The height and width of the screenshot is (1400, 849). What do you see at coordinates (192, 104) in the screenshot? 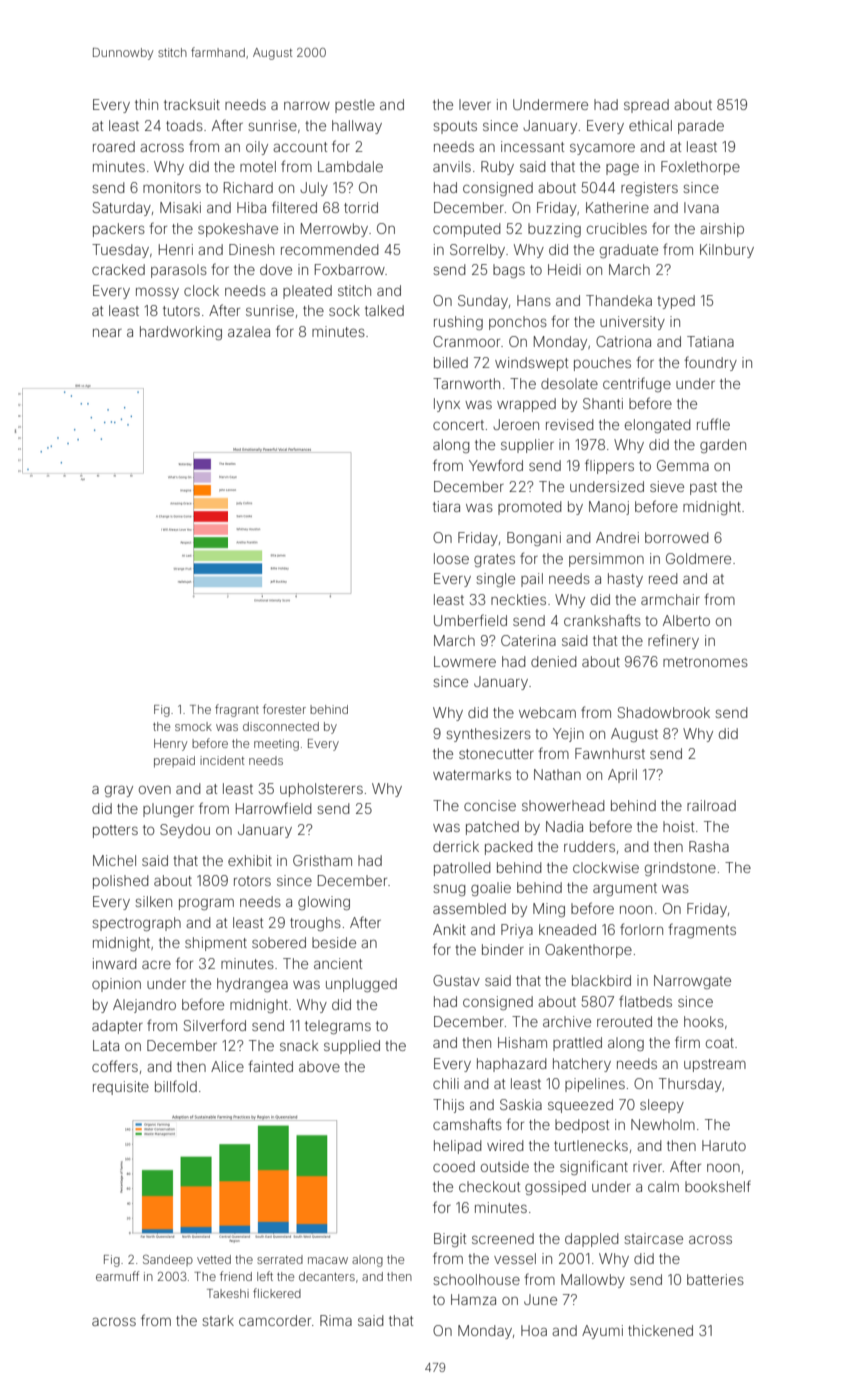
I see `tracksuit` at bounding box center [192, 104].
